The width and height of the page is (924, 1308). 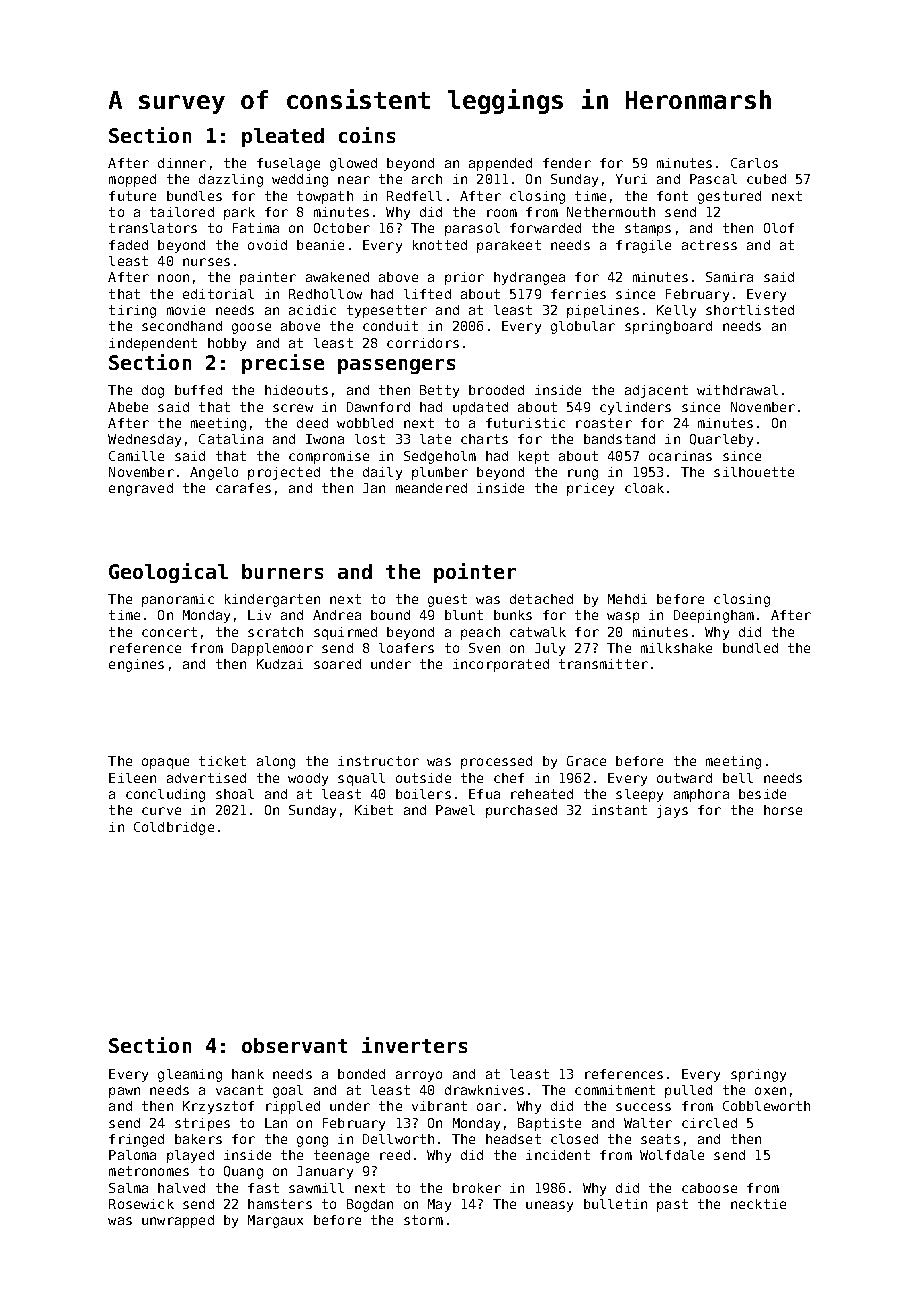 I want to click on bundled, so click(x=750, y=648).
